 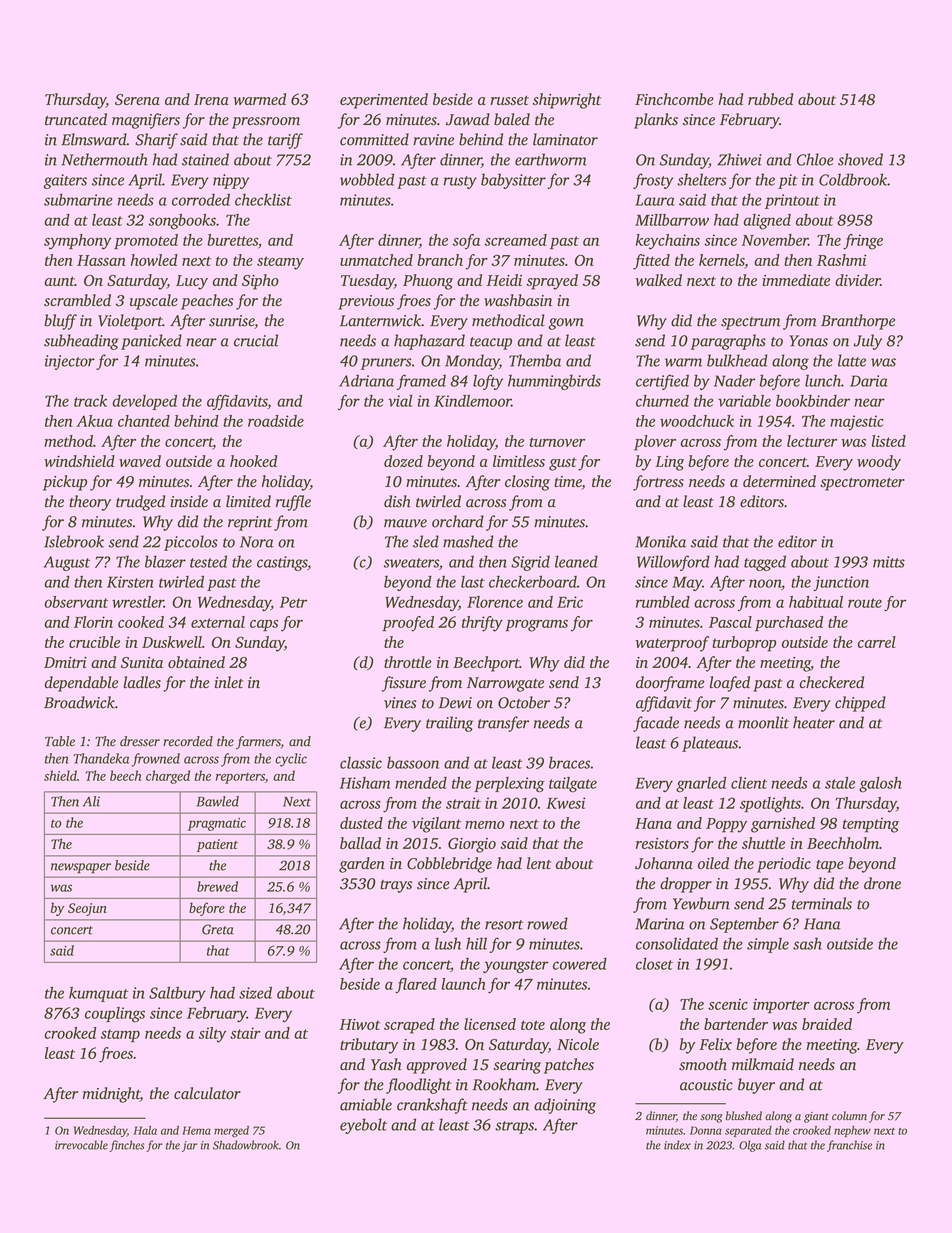 What do you see at coordinates (518, 300) in the page?
I see `washbasin` at bounding box center [518, 300].
